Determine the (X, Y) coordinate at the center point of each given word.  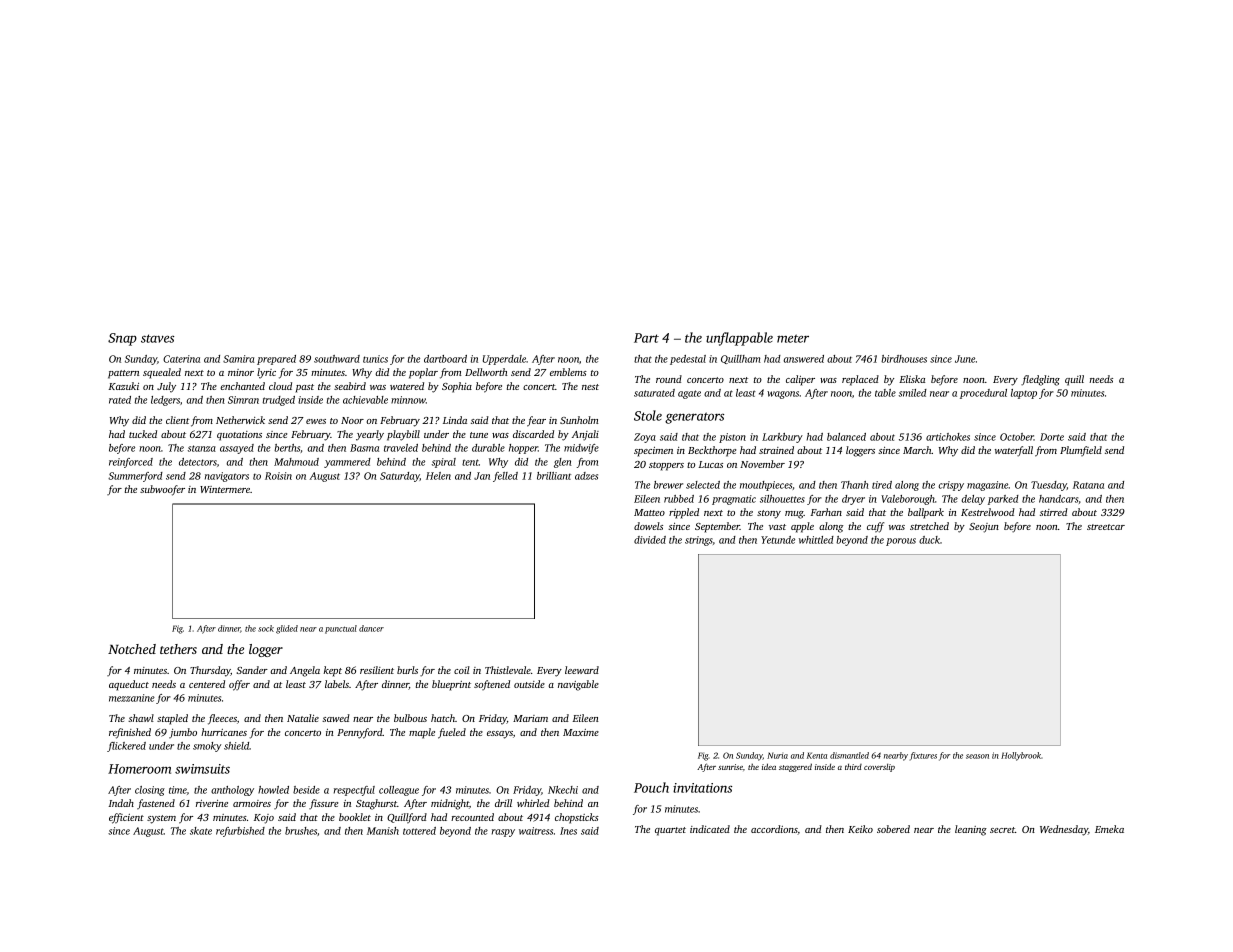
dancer (371, 628)
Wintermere (225, 489)
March (917, 450)
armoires (252, 803)
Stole (648, 415)
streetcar (1106, 527)
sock (266, 628)
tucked (143, 434)
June (965, 359)
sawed (336, 718)
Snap (122, 339)
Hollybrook (1021, 756)
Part (646, 338)
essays (500, 735)
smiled (913, 393)
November (762, 464)
